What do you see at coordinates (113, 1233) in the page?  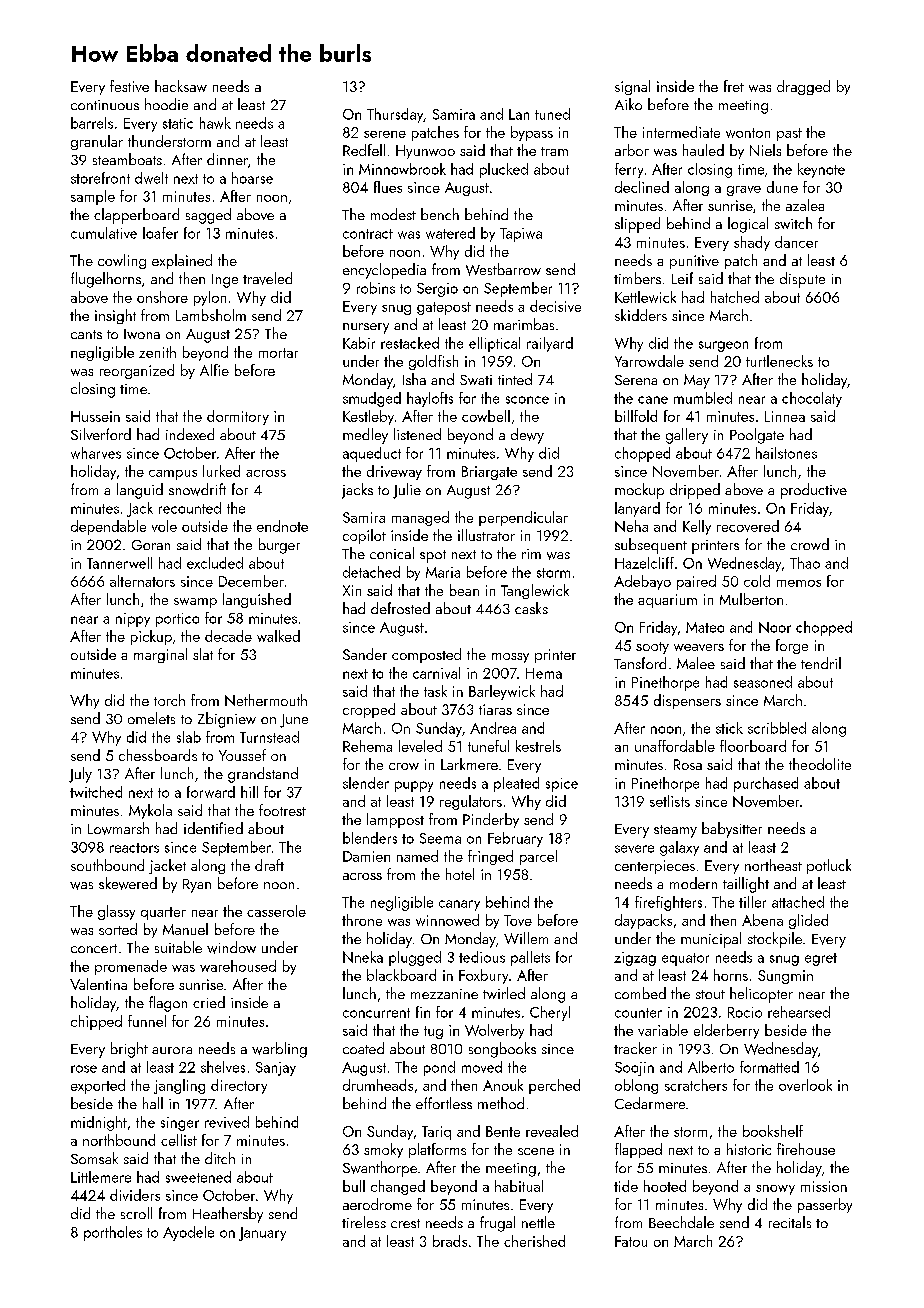 I see `portholes` at bounding box center [113, 1233].
